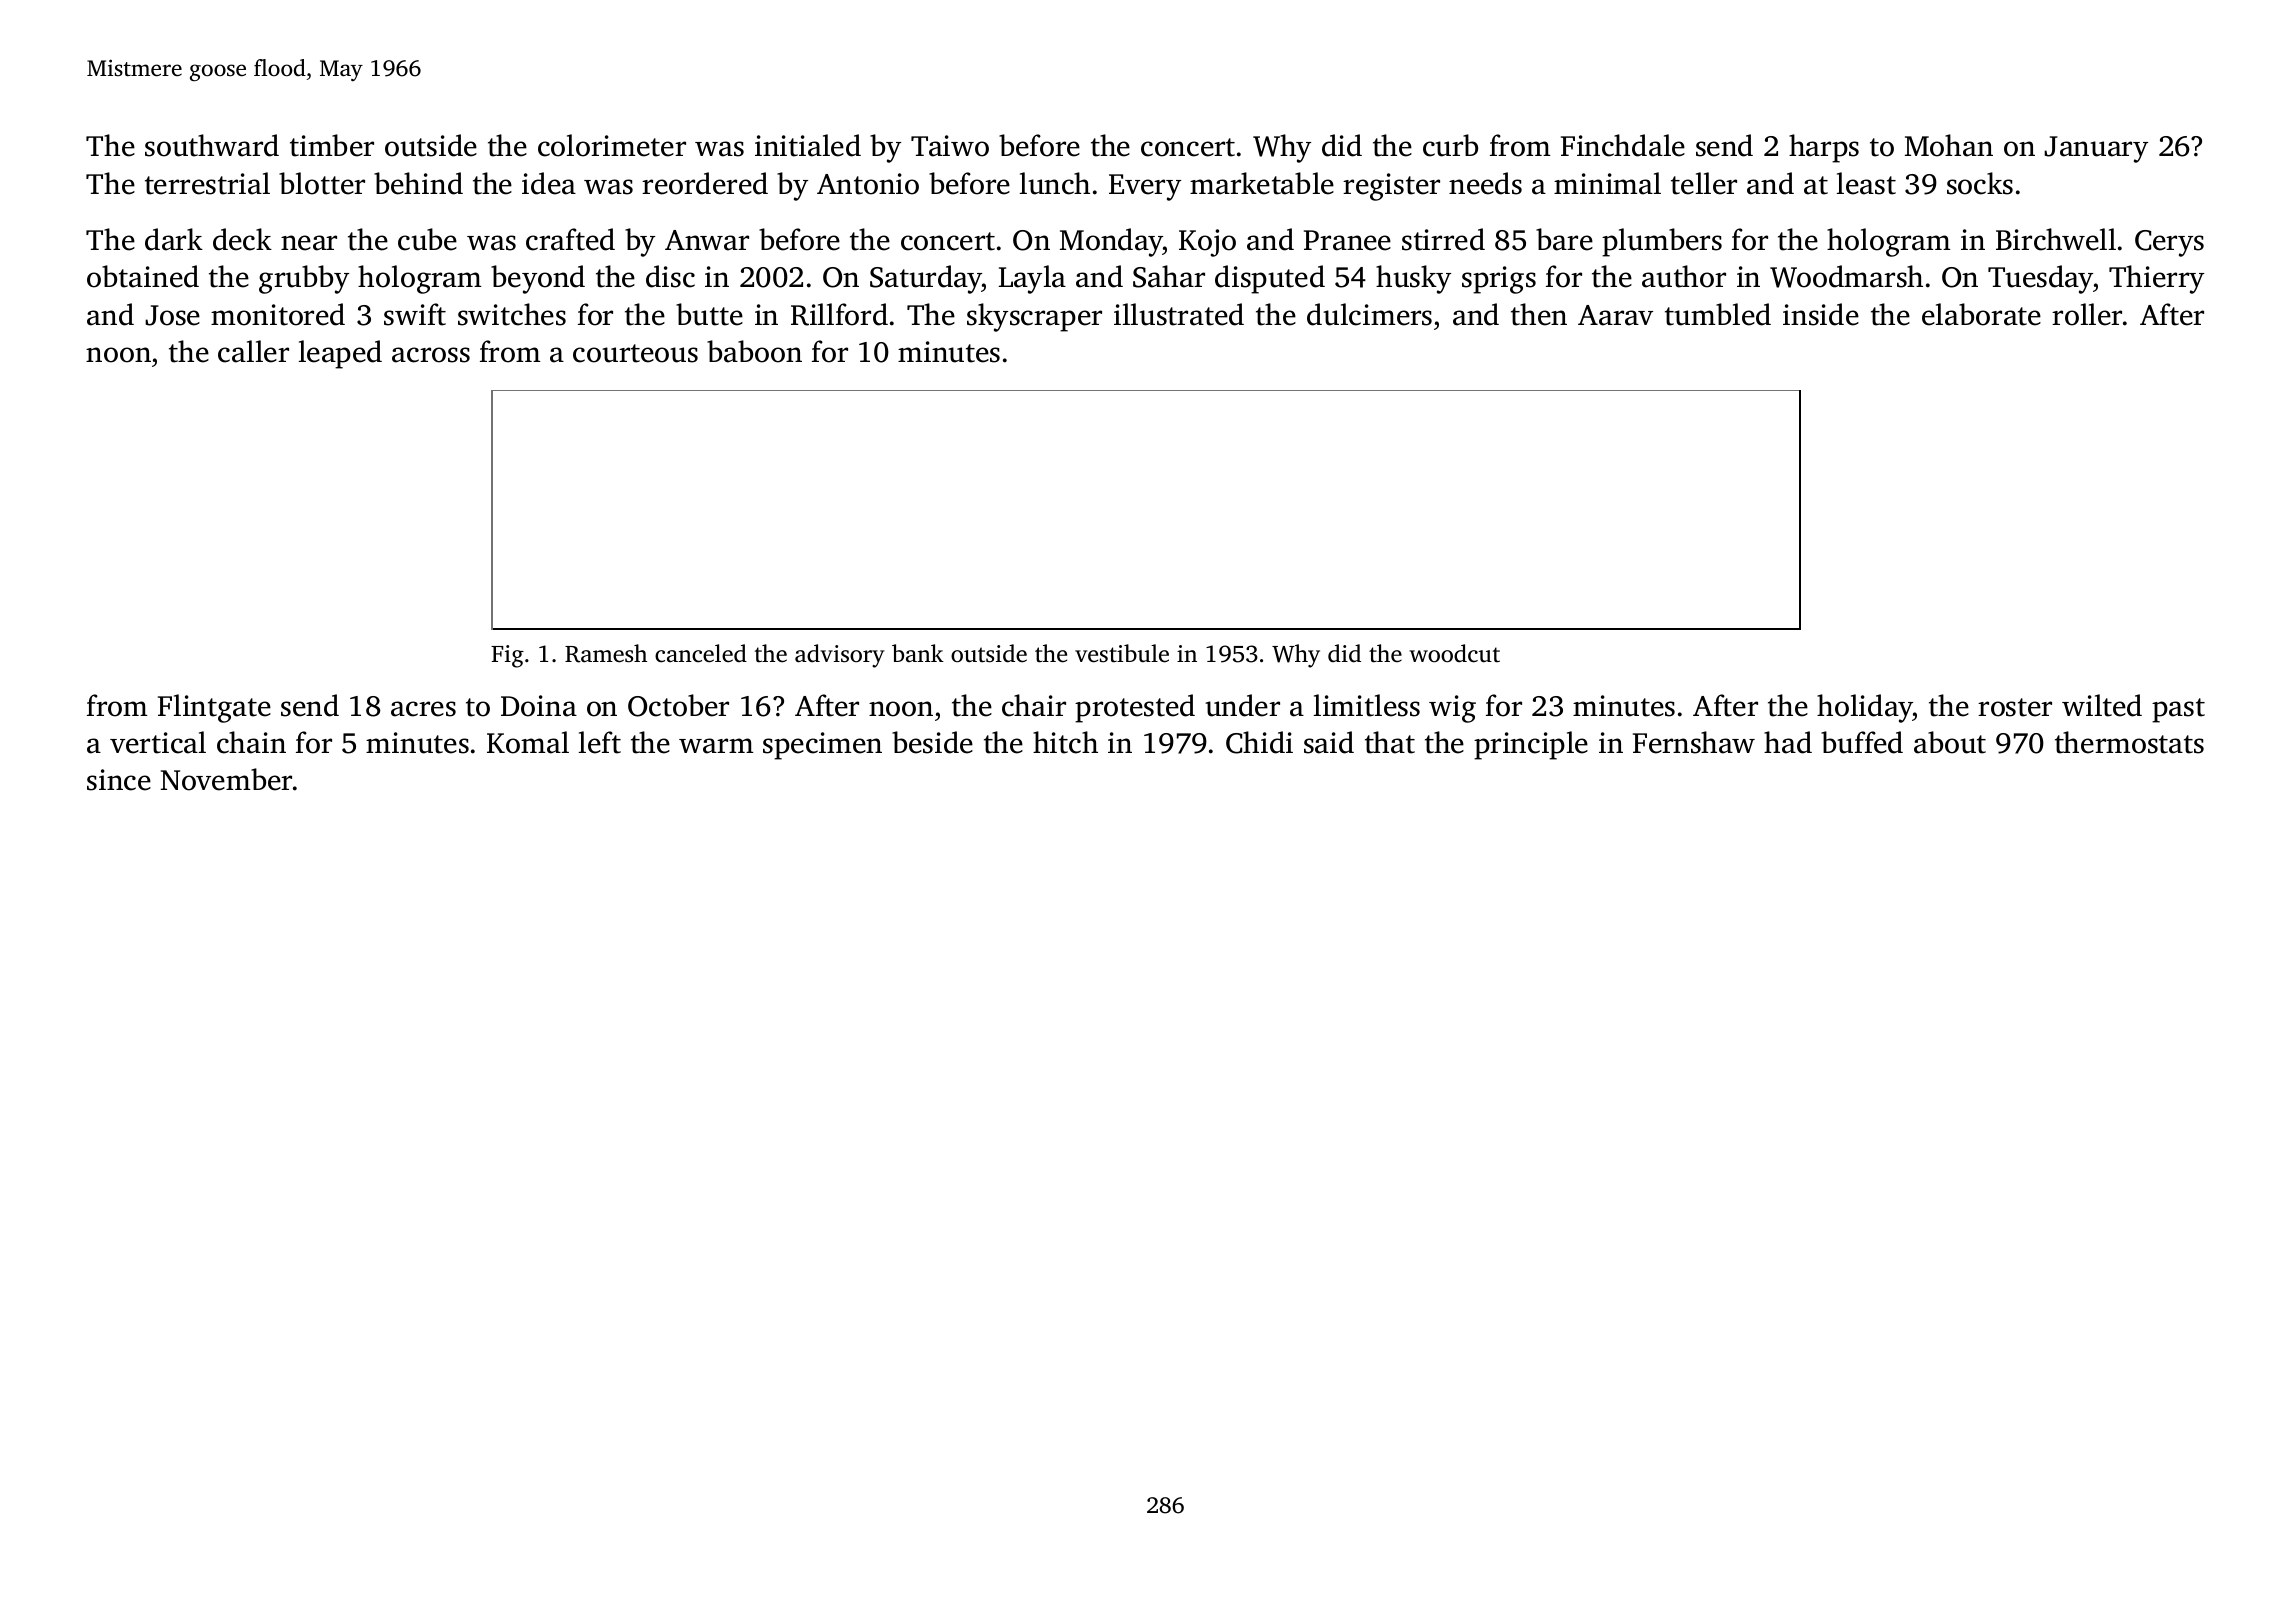 Image resolution: width=2292 pixels, height=1620 pixels. What do you see at coordinates (1950, 742) in the screenshot?
I see `about` at bounding box center [1950, 742].
